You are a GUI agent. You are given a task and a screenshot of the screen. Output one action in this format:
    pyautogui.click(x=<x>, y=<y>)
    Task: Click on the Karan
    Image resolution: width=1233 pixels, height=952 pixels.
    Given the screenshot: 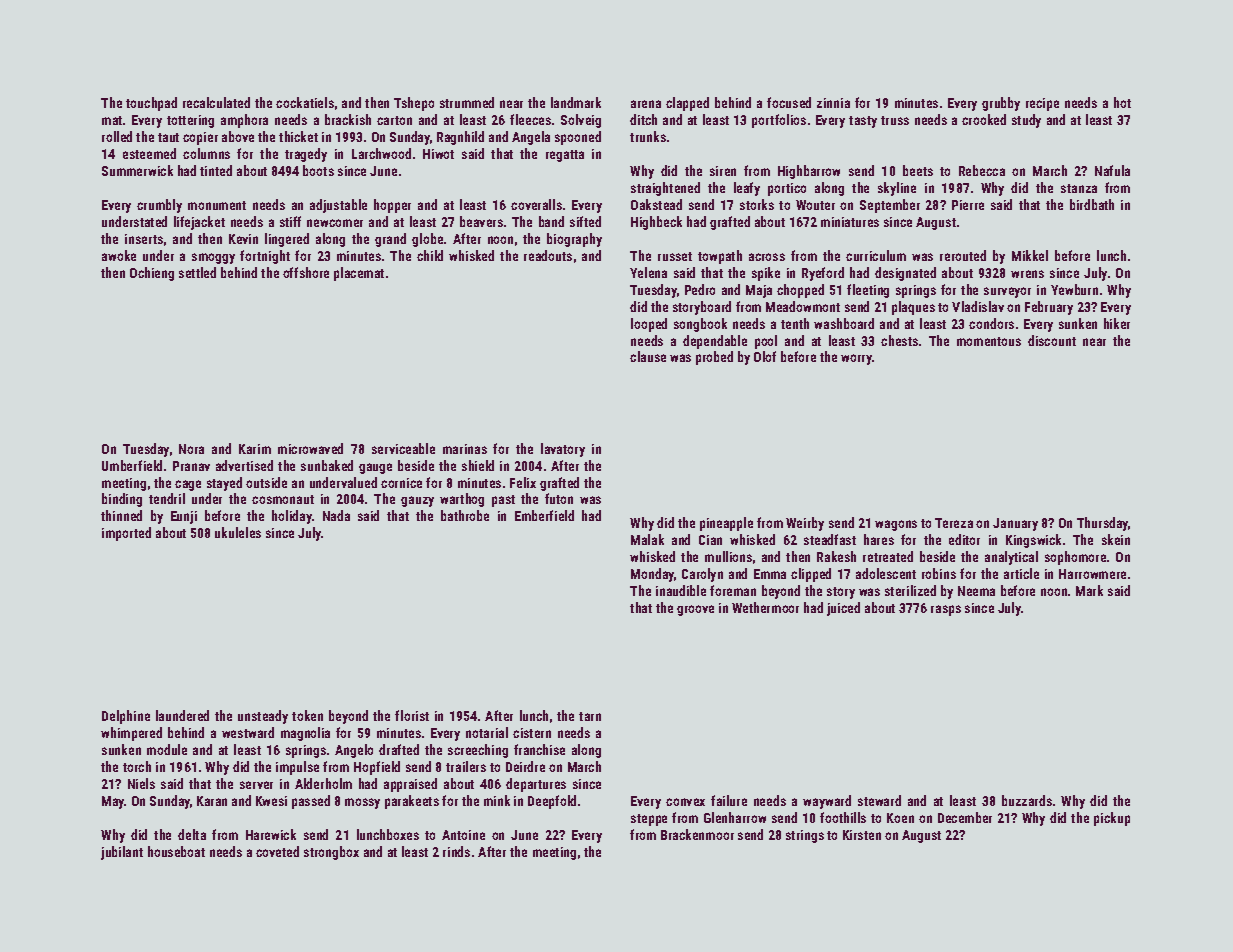 What is the action you would take?
    pyautogui.click(x=212, y=801)
